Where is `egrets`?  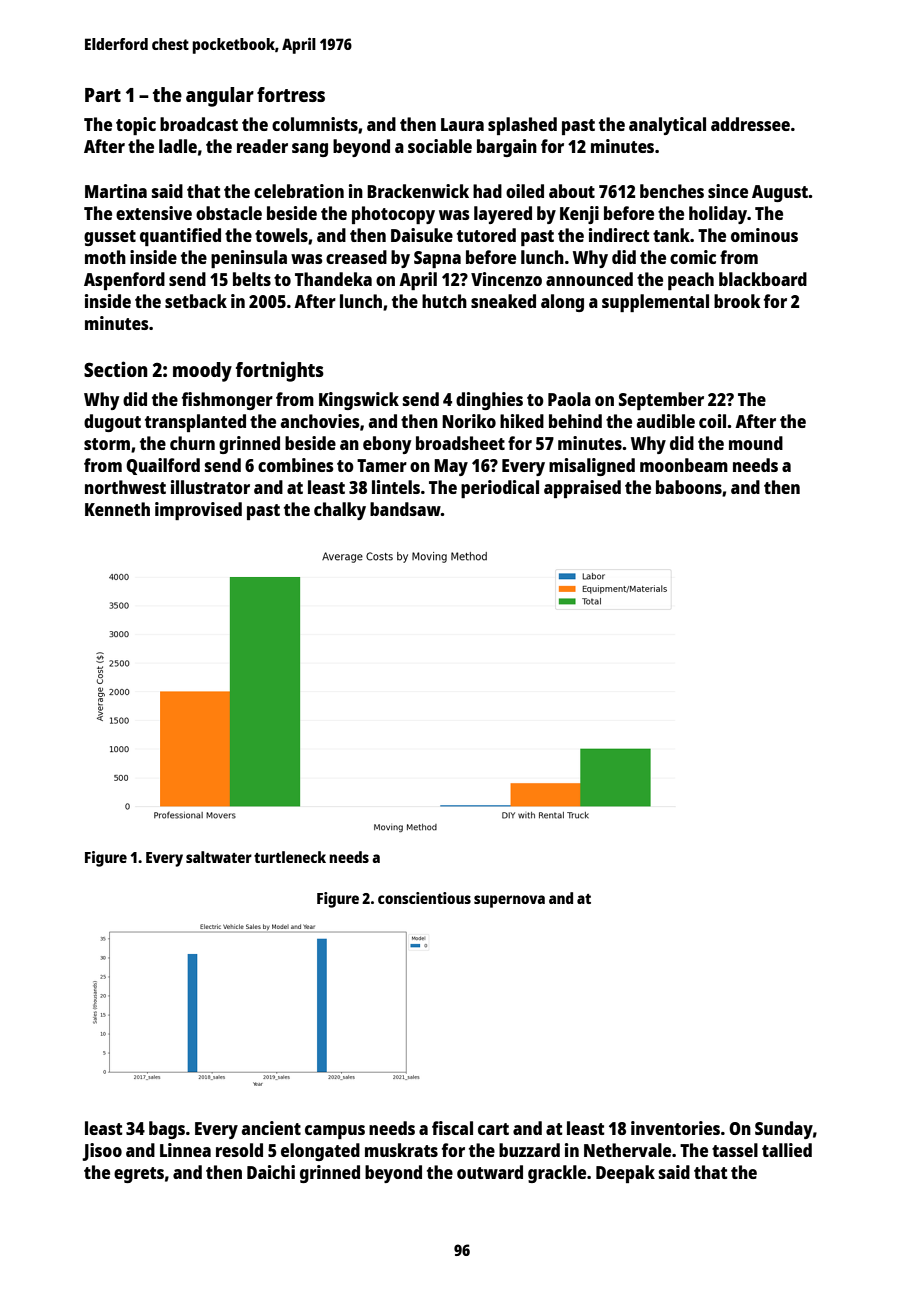 egrets is located at coordinates (139, 1175).
